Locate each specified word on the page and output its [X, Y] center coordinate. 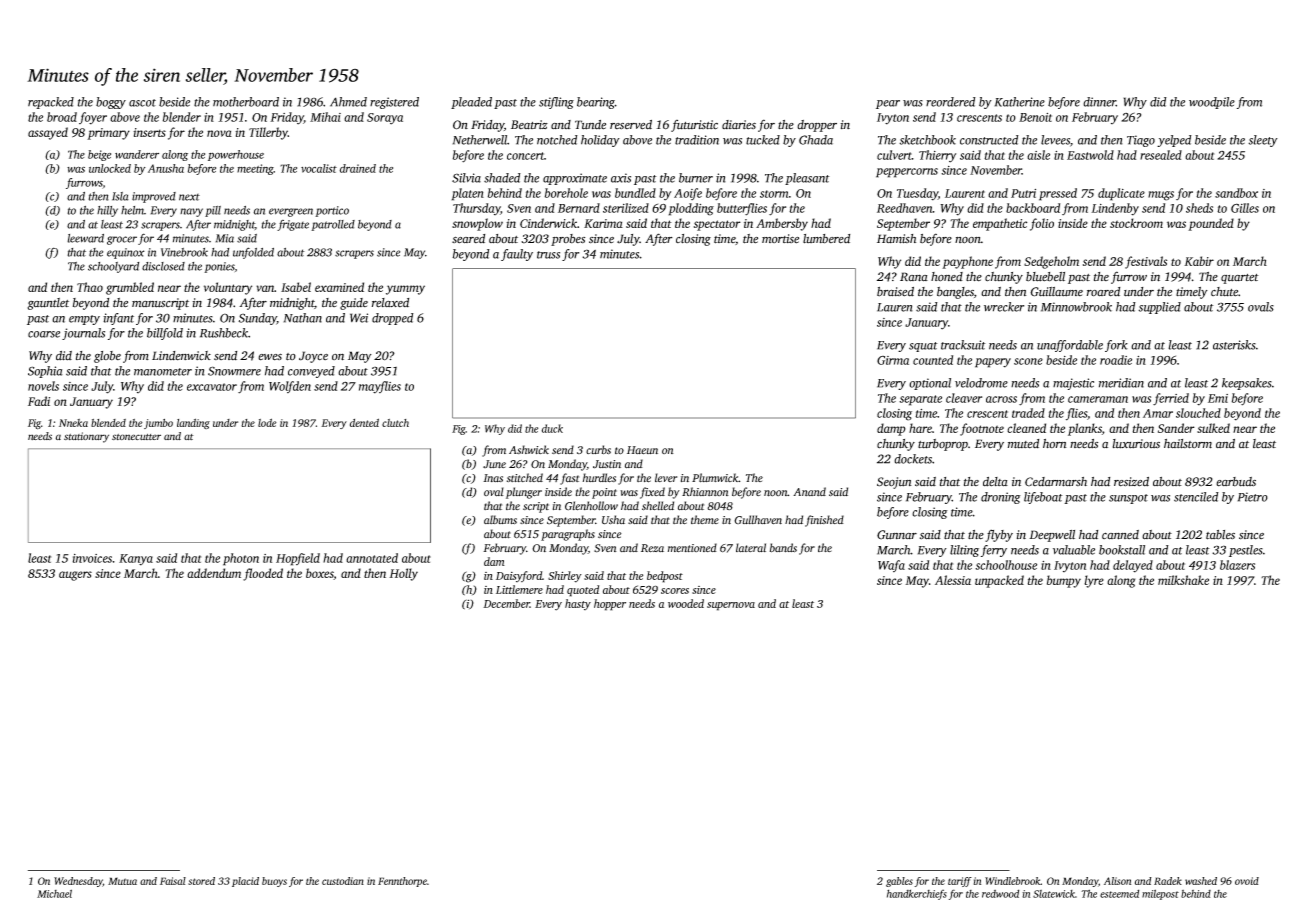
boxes [320, 574]
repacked [51, 103]
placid [245, 882]
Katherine [1020, 102]
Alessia [953, 580]
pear [888, 104]
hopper [610, 605]
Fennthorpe [402, 882]
